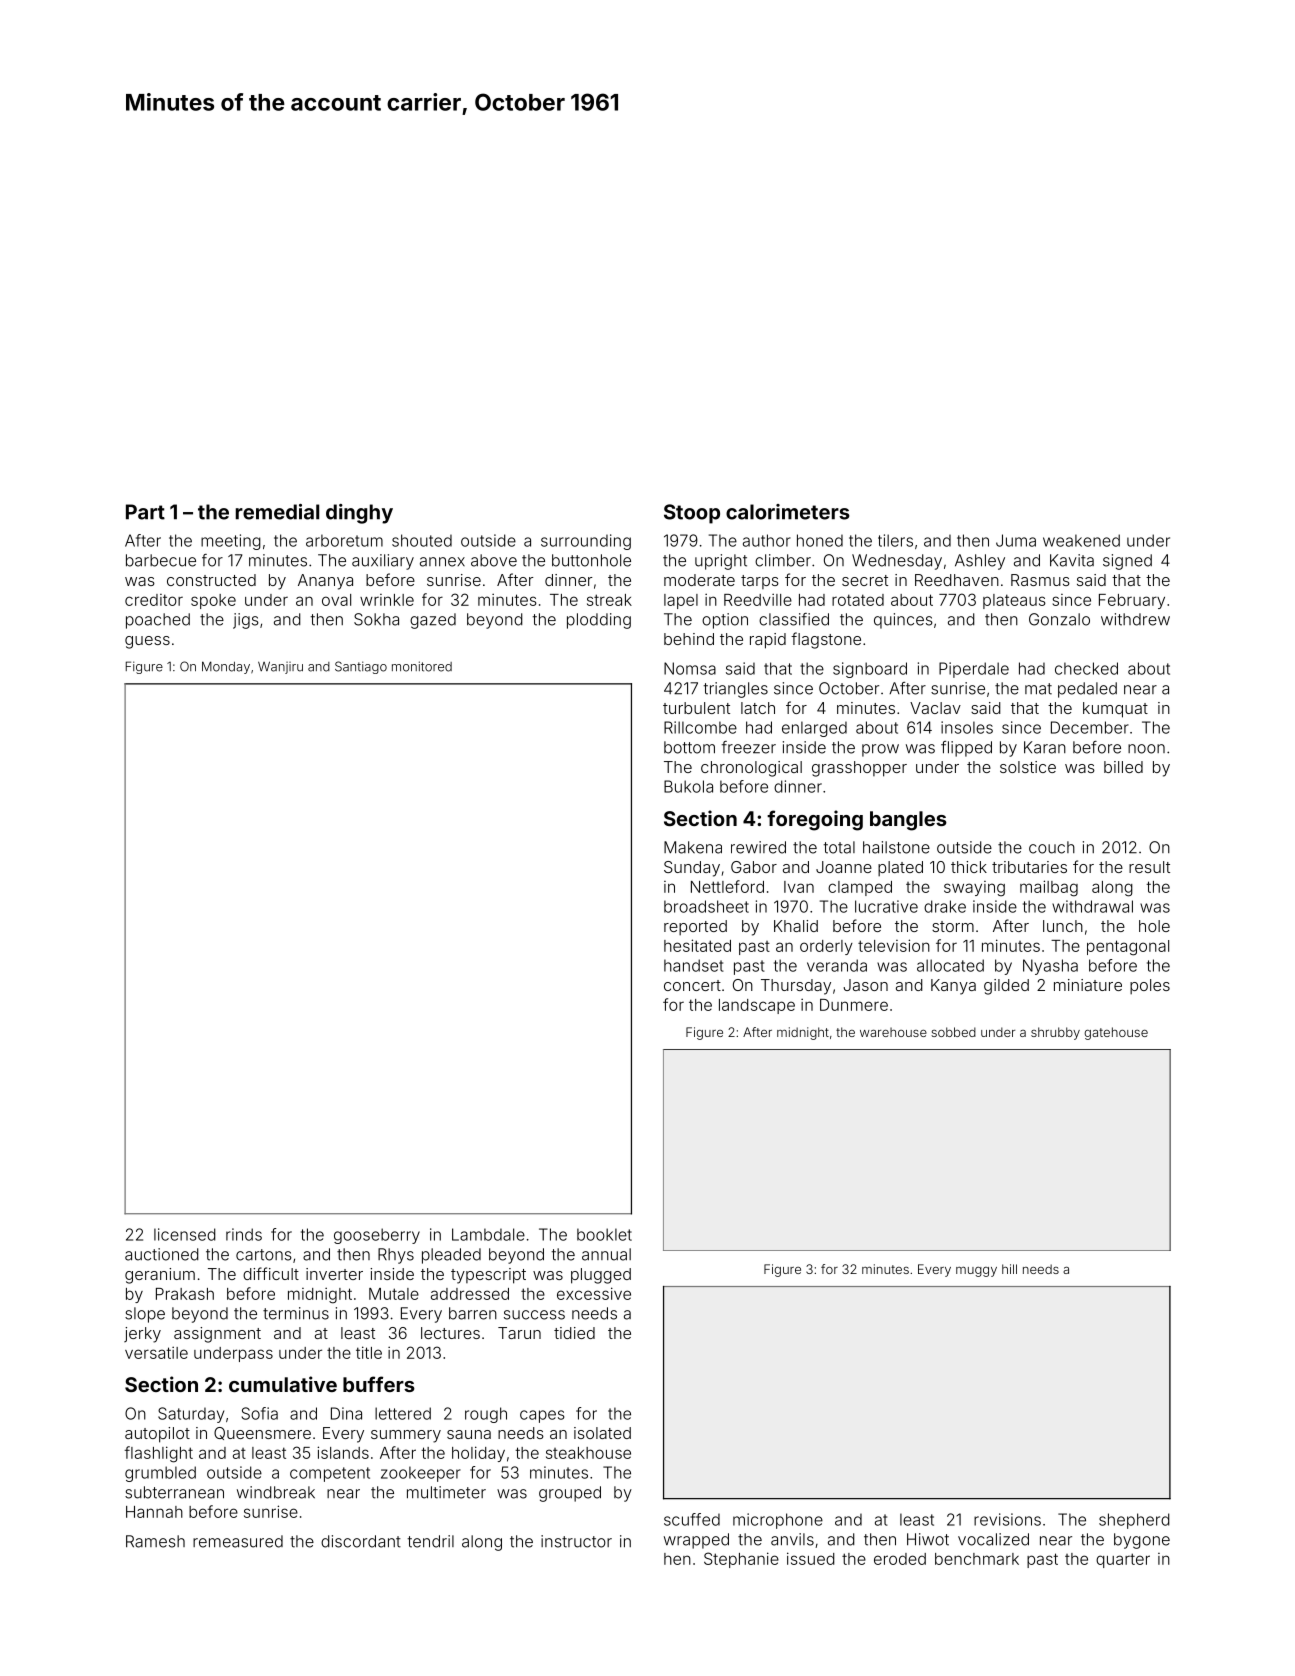 This screenshot has height=1676, width=1295. What do you see at coordinates (758, 599) in the screenshot?
I see `Reedville` at bounding box center [758, 599].
